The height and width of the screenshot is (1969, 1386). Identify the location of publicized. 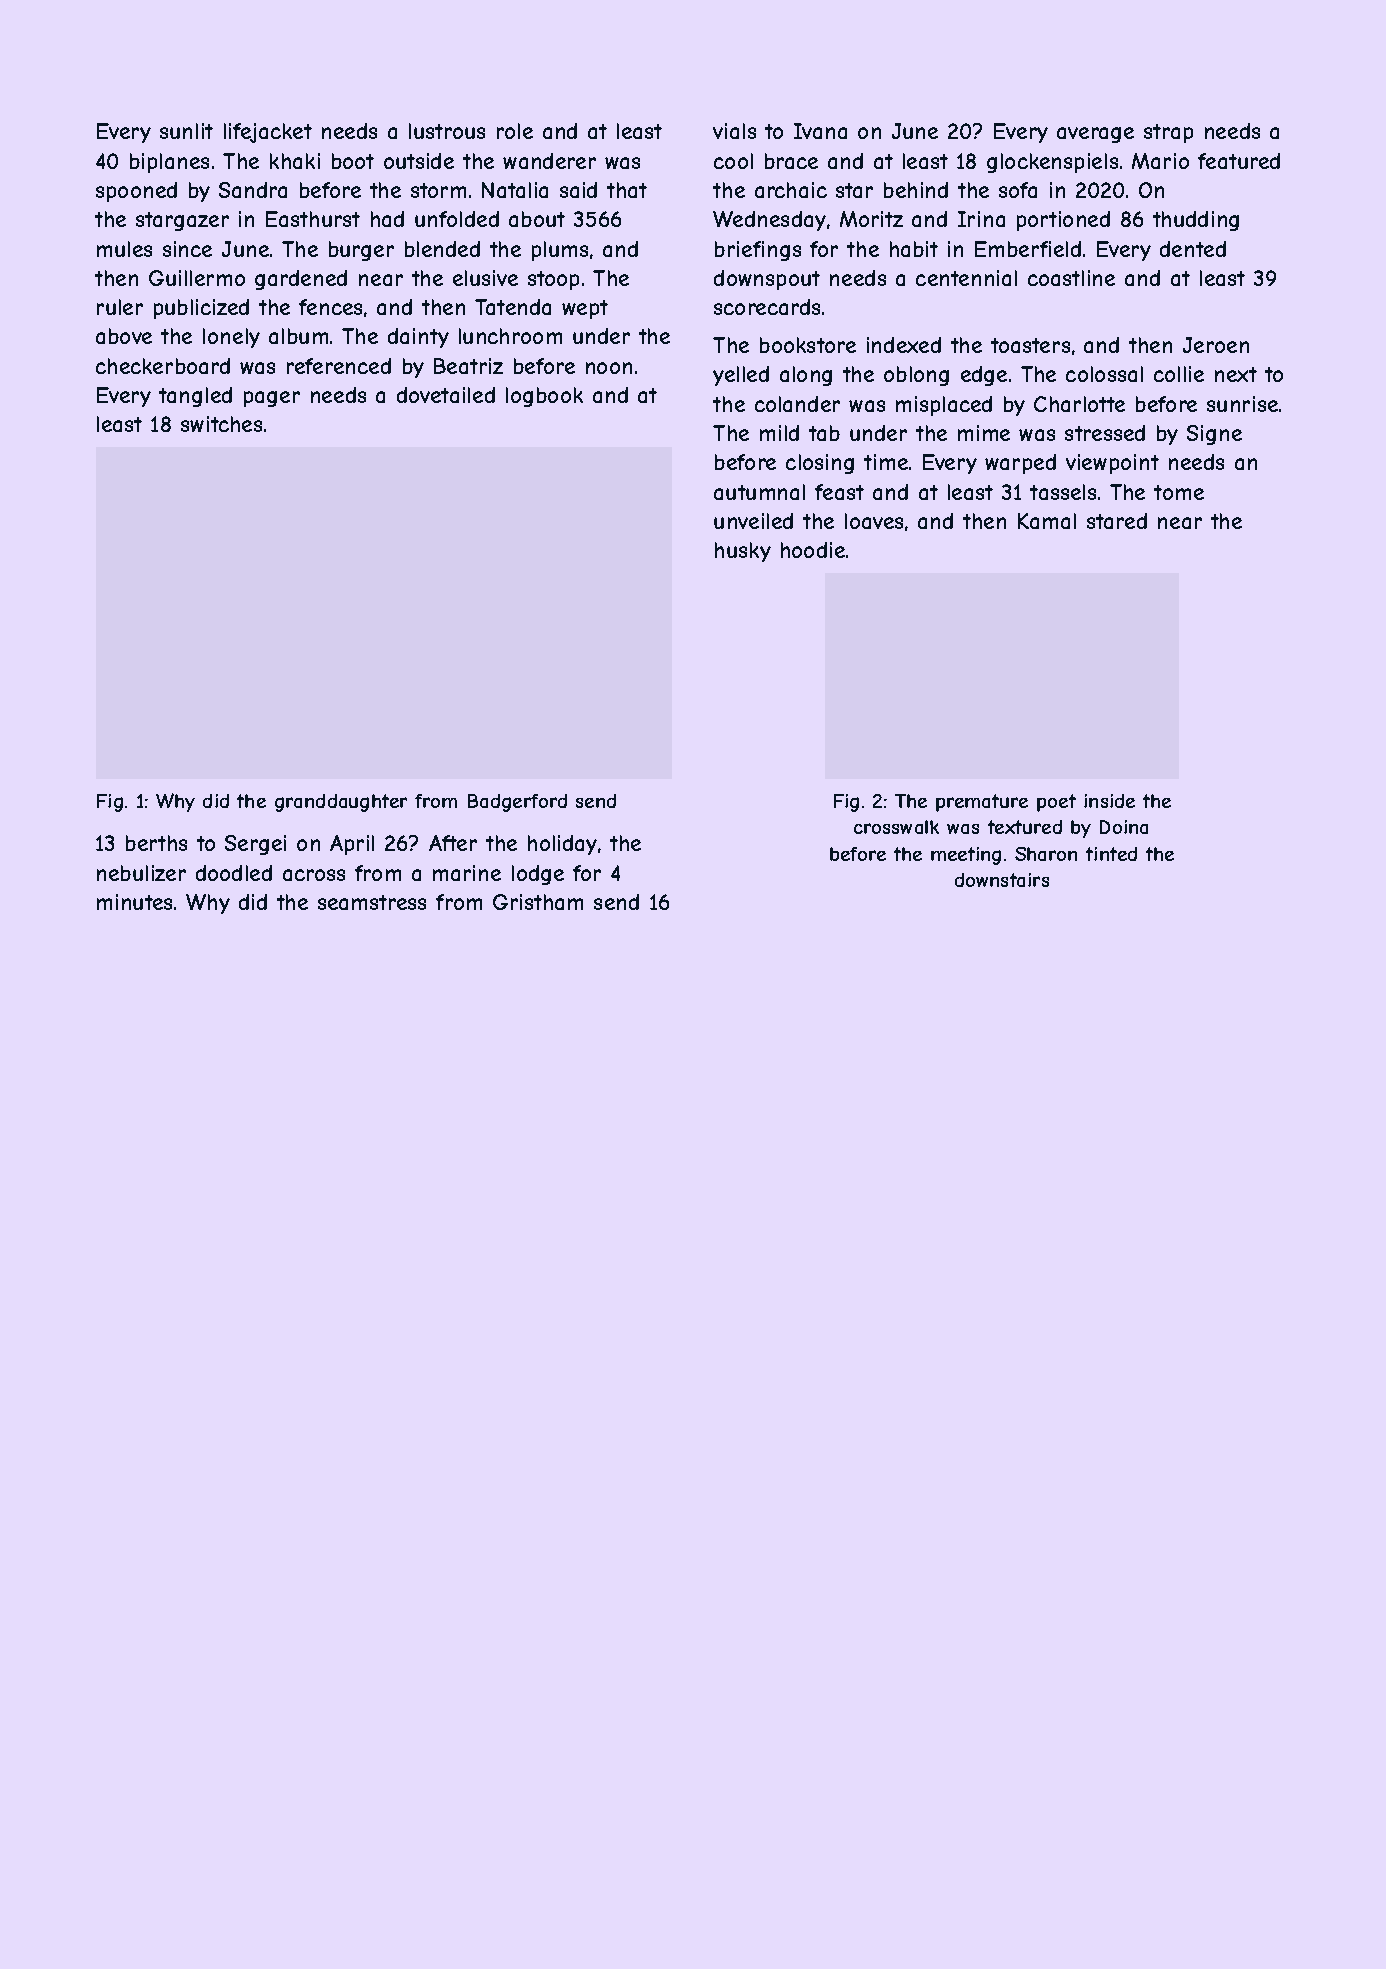
(201, 309).
